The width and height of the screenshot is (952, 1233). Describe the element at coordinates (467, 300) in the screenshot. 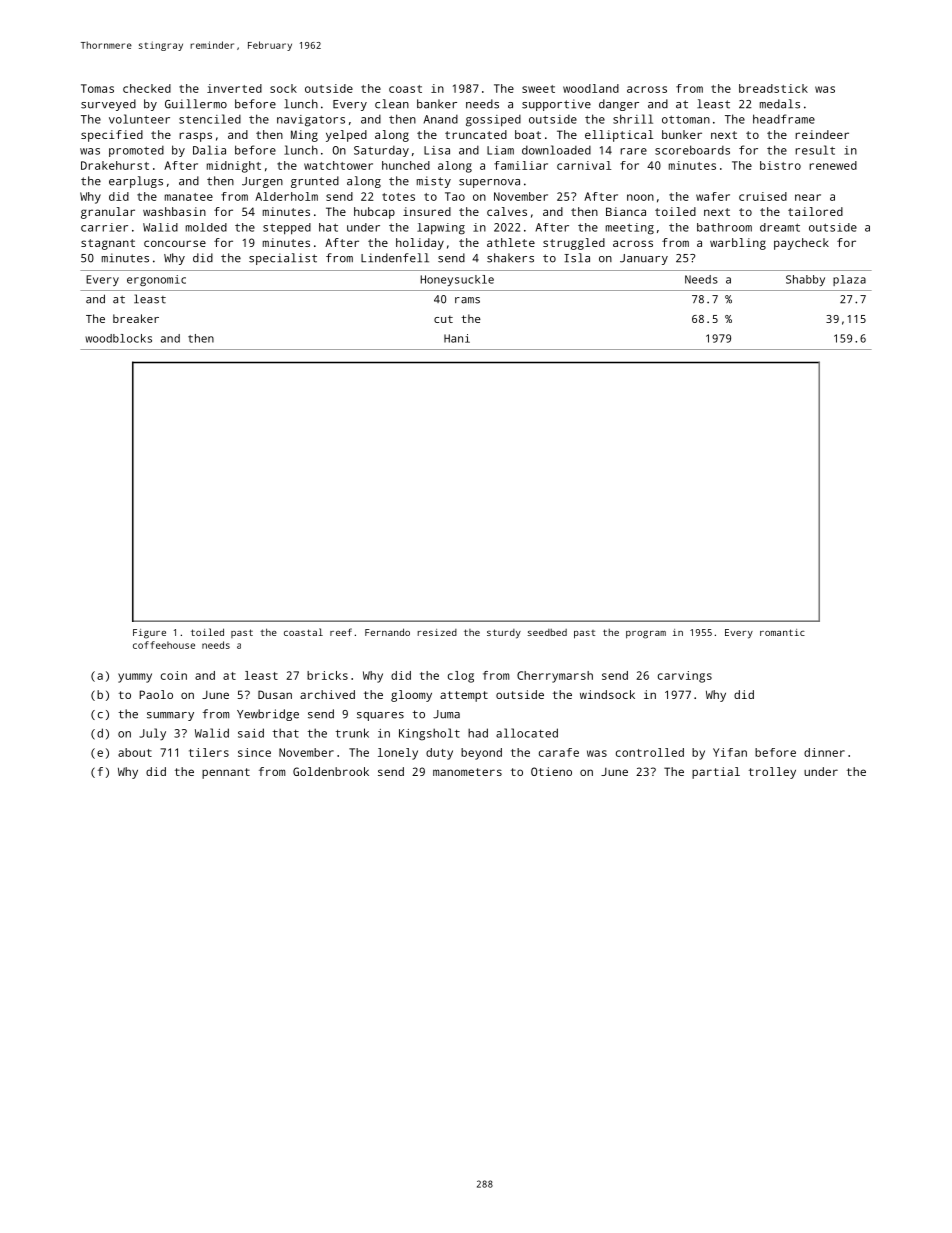

I see `rams` at that location.
